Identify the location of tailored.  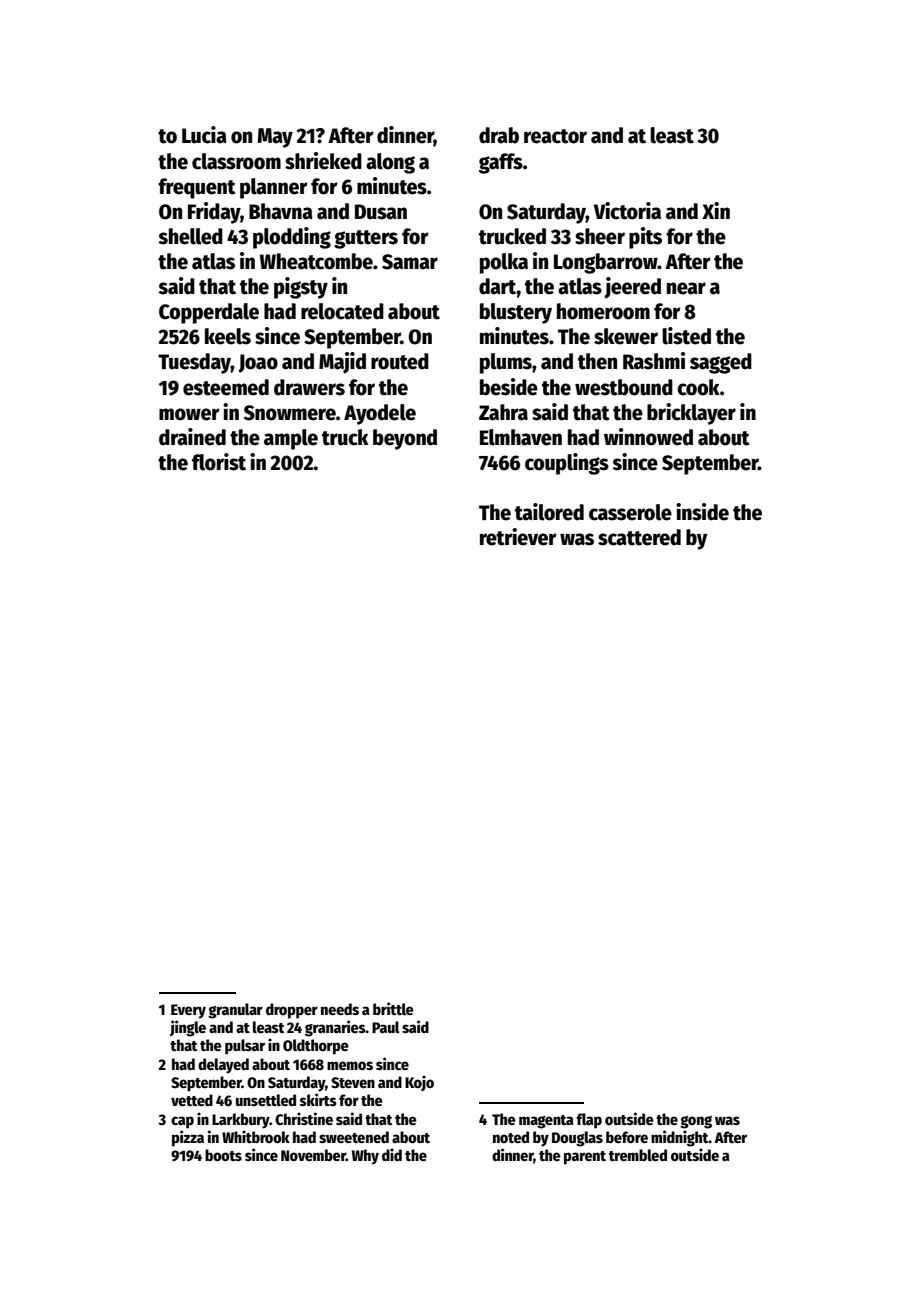
(549, 512).
